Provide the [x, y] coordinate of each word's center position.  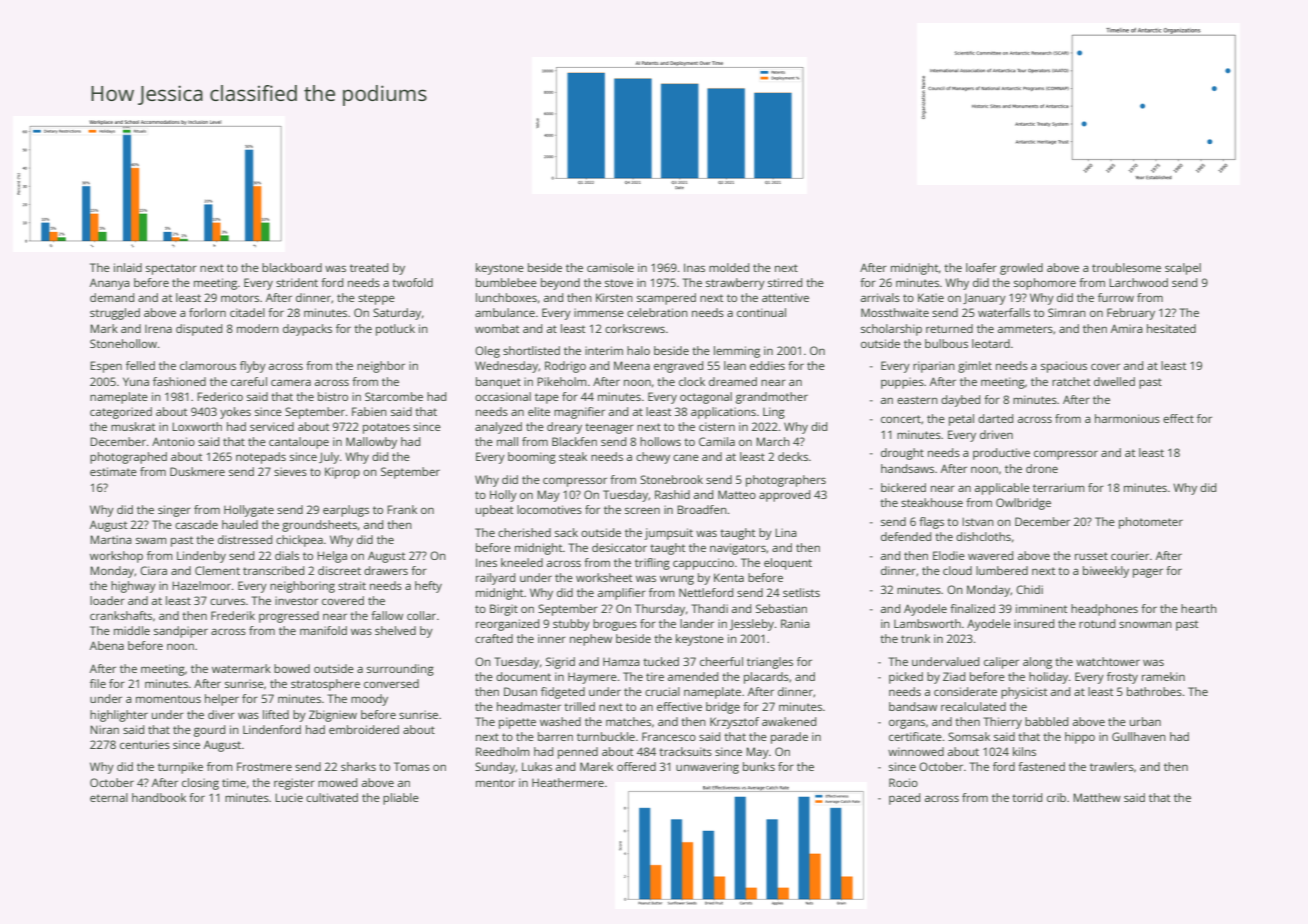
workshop [116, 557]
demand [112, 297]
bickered [903, 487]
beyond [560, 284]
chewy [653, 458]
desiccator [619, 547]
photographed [128, 458]
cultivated [332, 797]
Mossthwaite [895, 312]
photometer [1151, 523]
